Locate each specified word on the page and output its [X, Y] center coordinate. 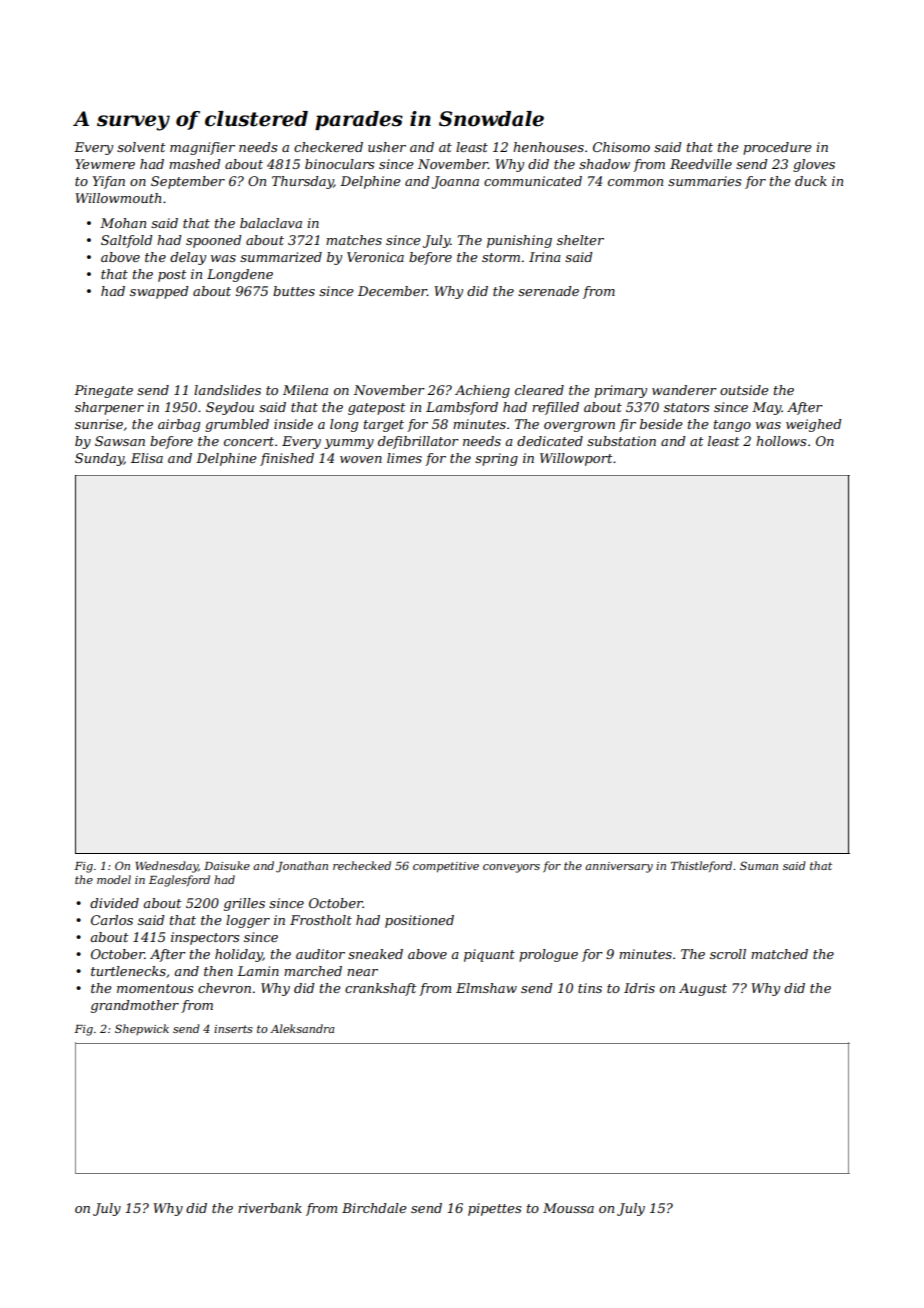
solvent [141, 147]
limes [404, 458]
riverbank [270, 1208]
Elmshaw [486, 988]
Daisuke [227, 865]
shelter [580, 240]
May [767, 408]
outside [744, 390]
